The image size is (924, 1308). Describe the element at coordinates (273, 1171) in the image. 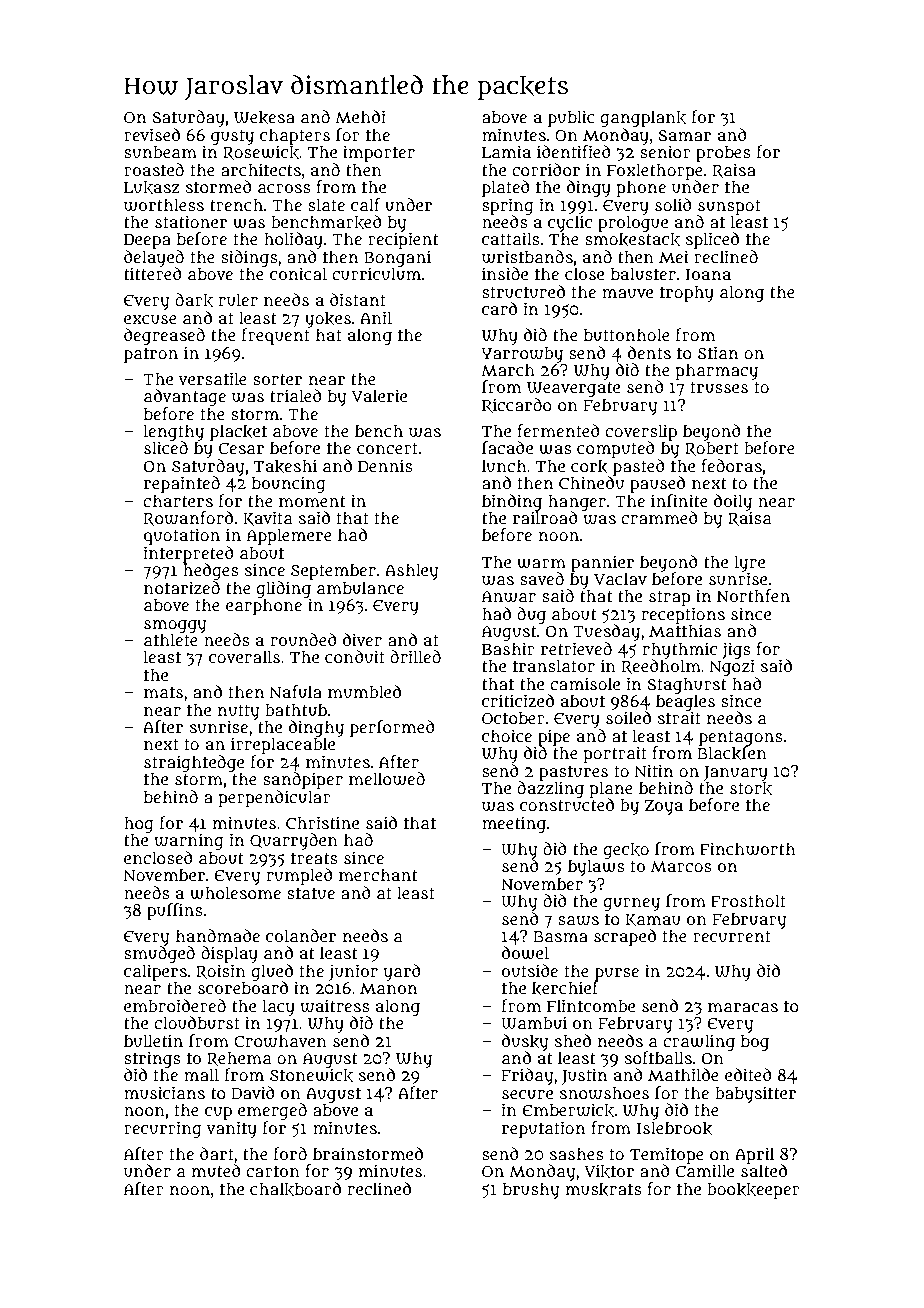

I see `carton` at that location.
